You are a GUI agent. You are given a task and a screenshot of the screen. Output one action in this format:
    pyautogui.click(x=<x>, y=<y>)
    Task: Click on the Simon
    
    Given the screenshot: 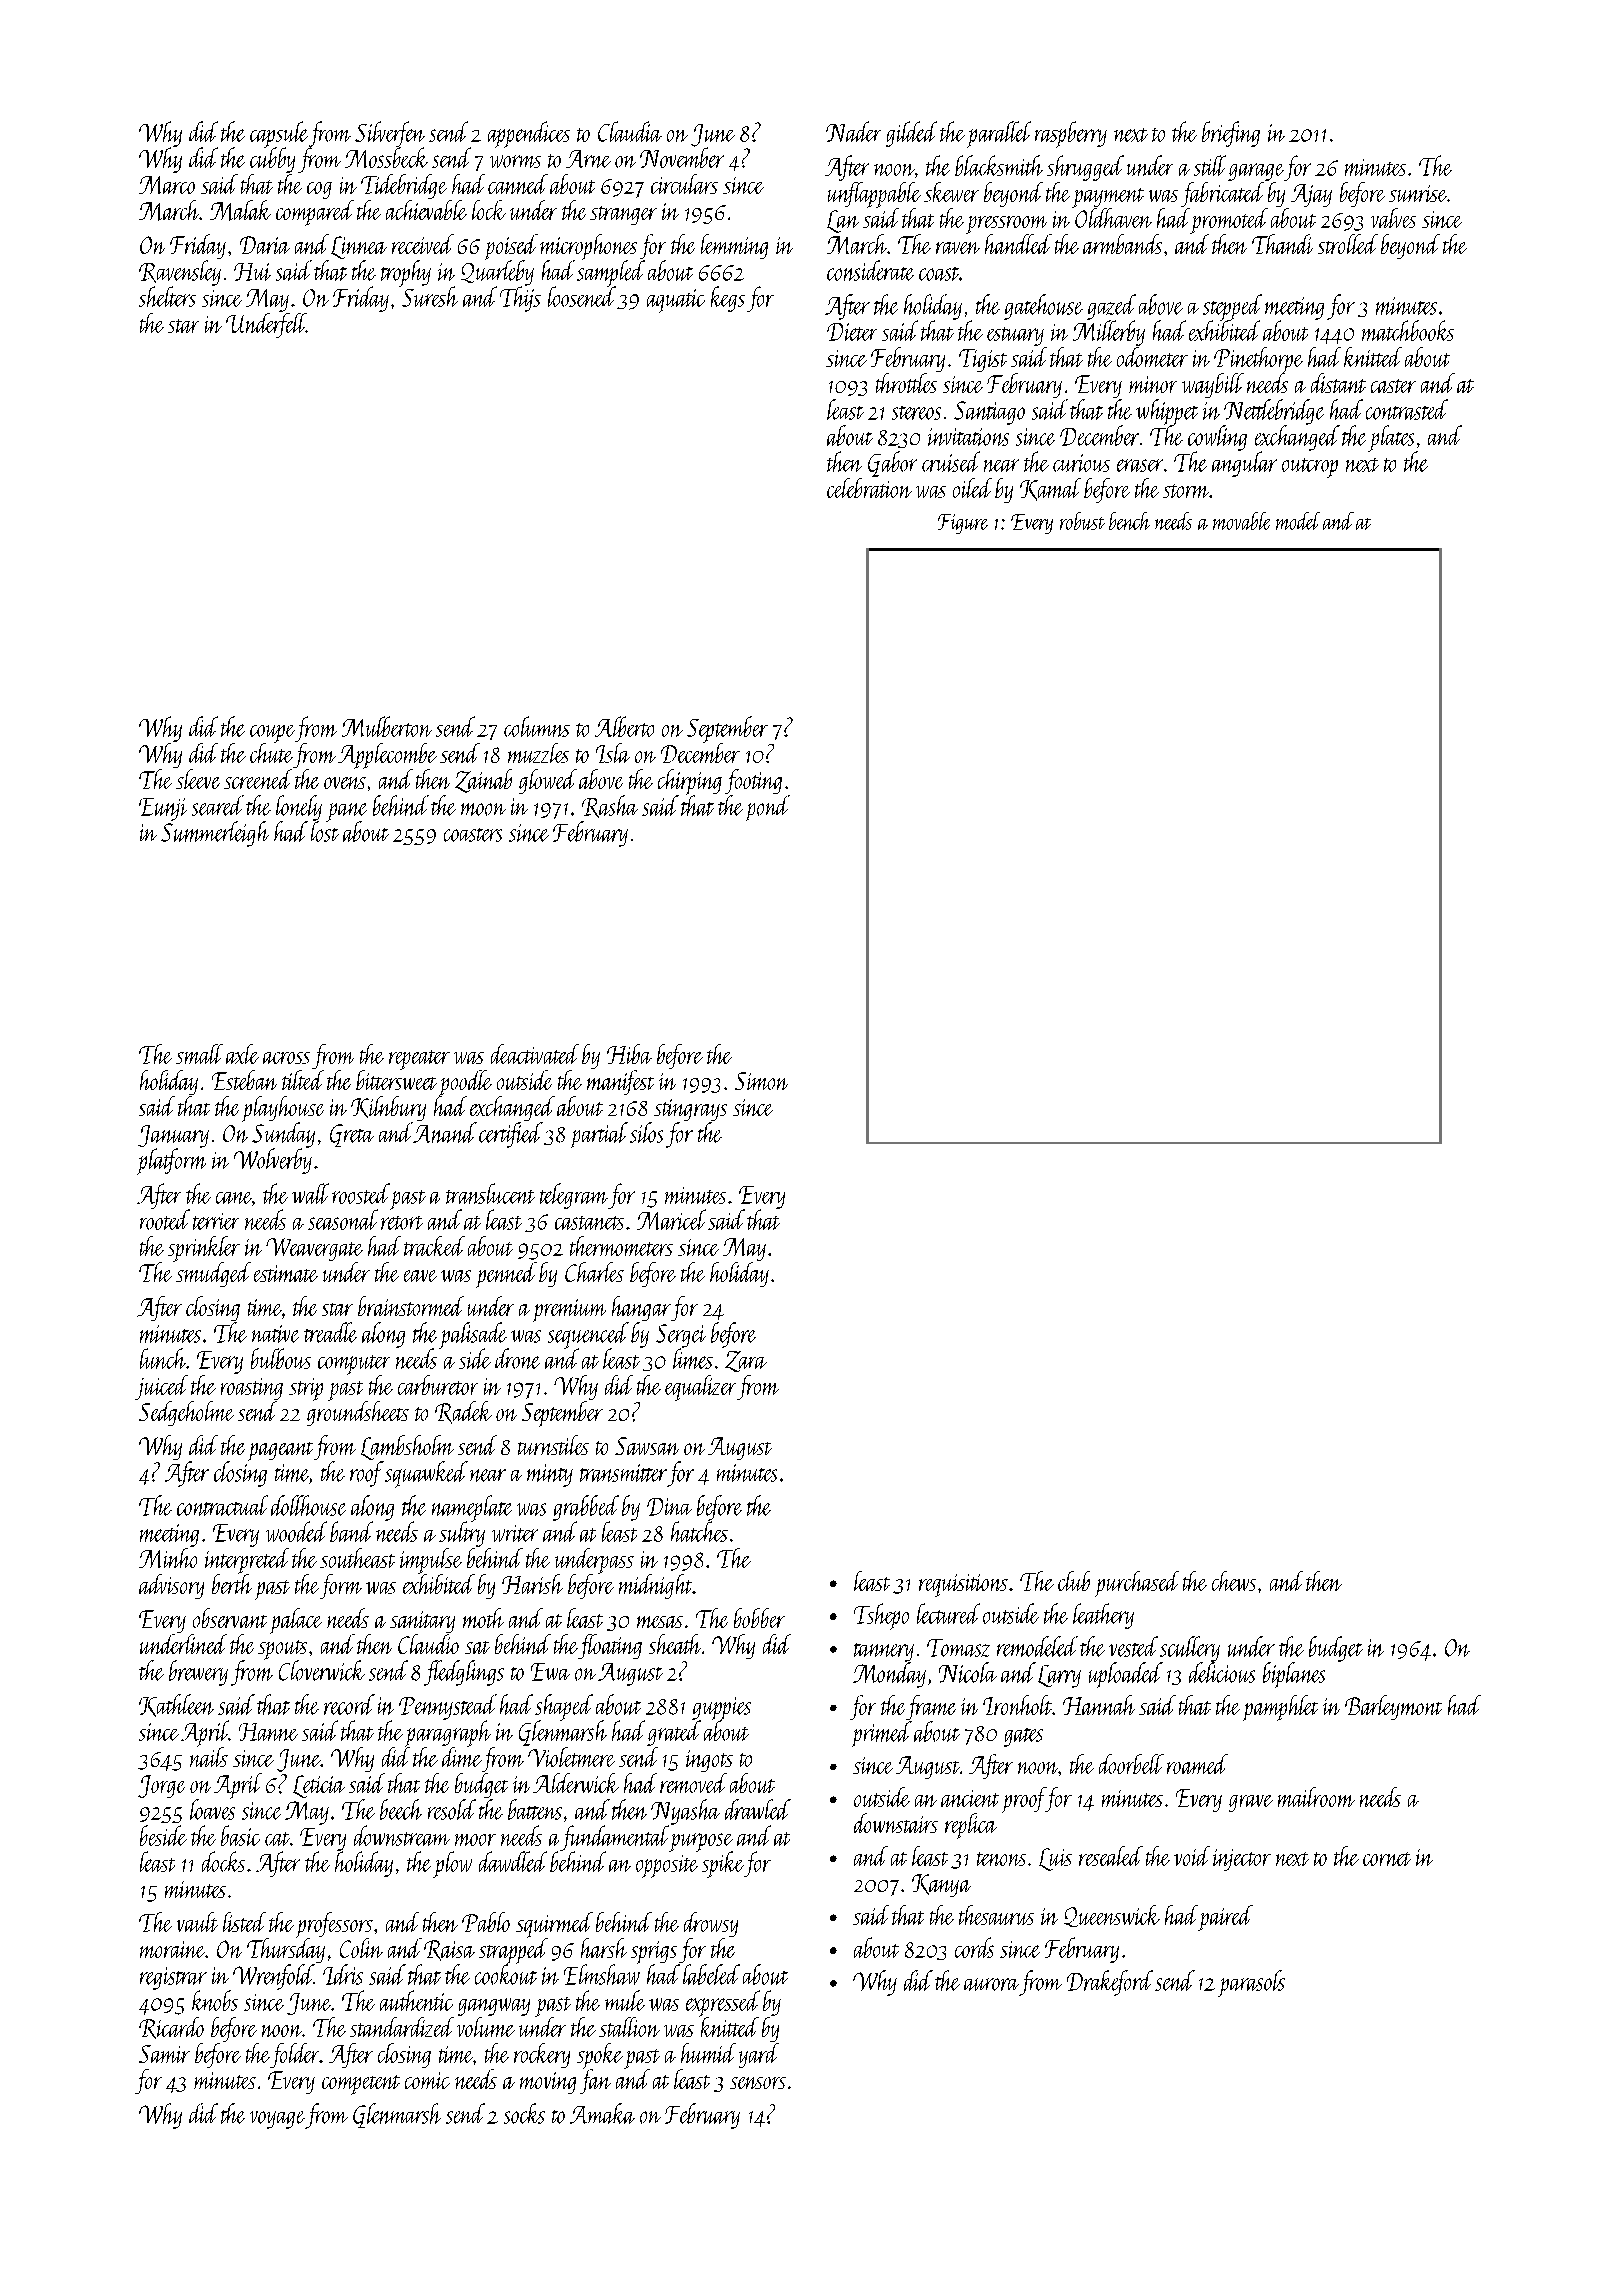 What is the action you would take?
    pyautogui.click(x=761, y=1081)
